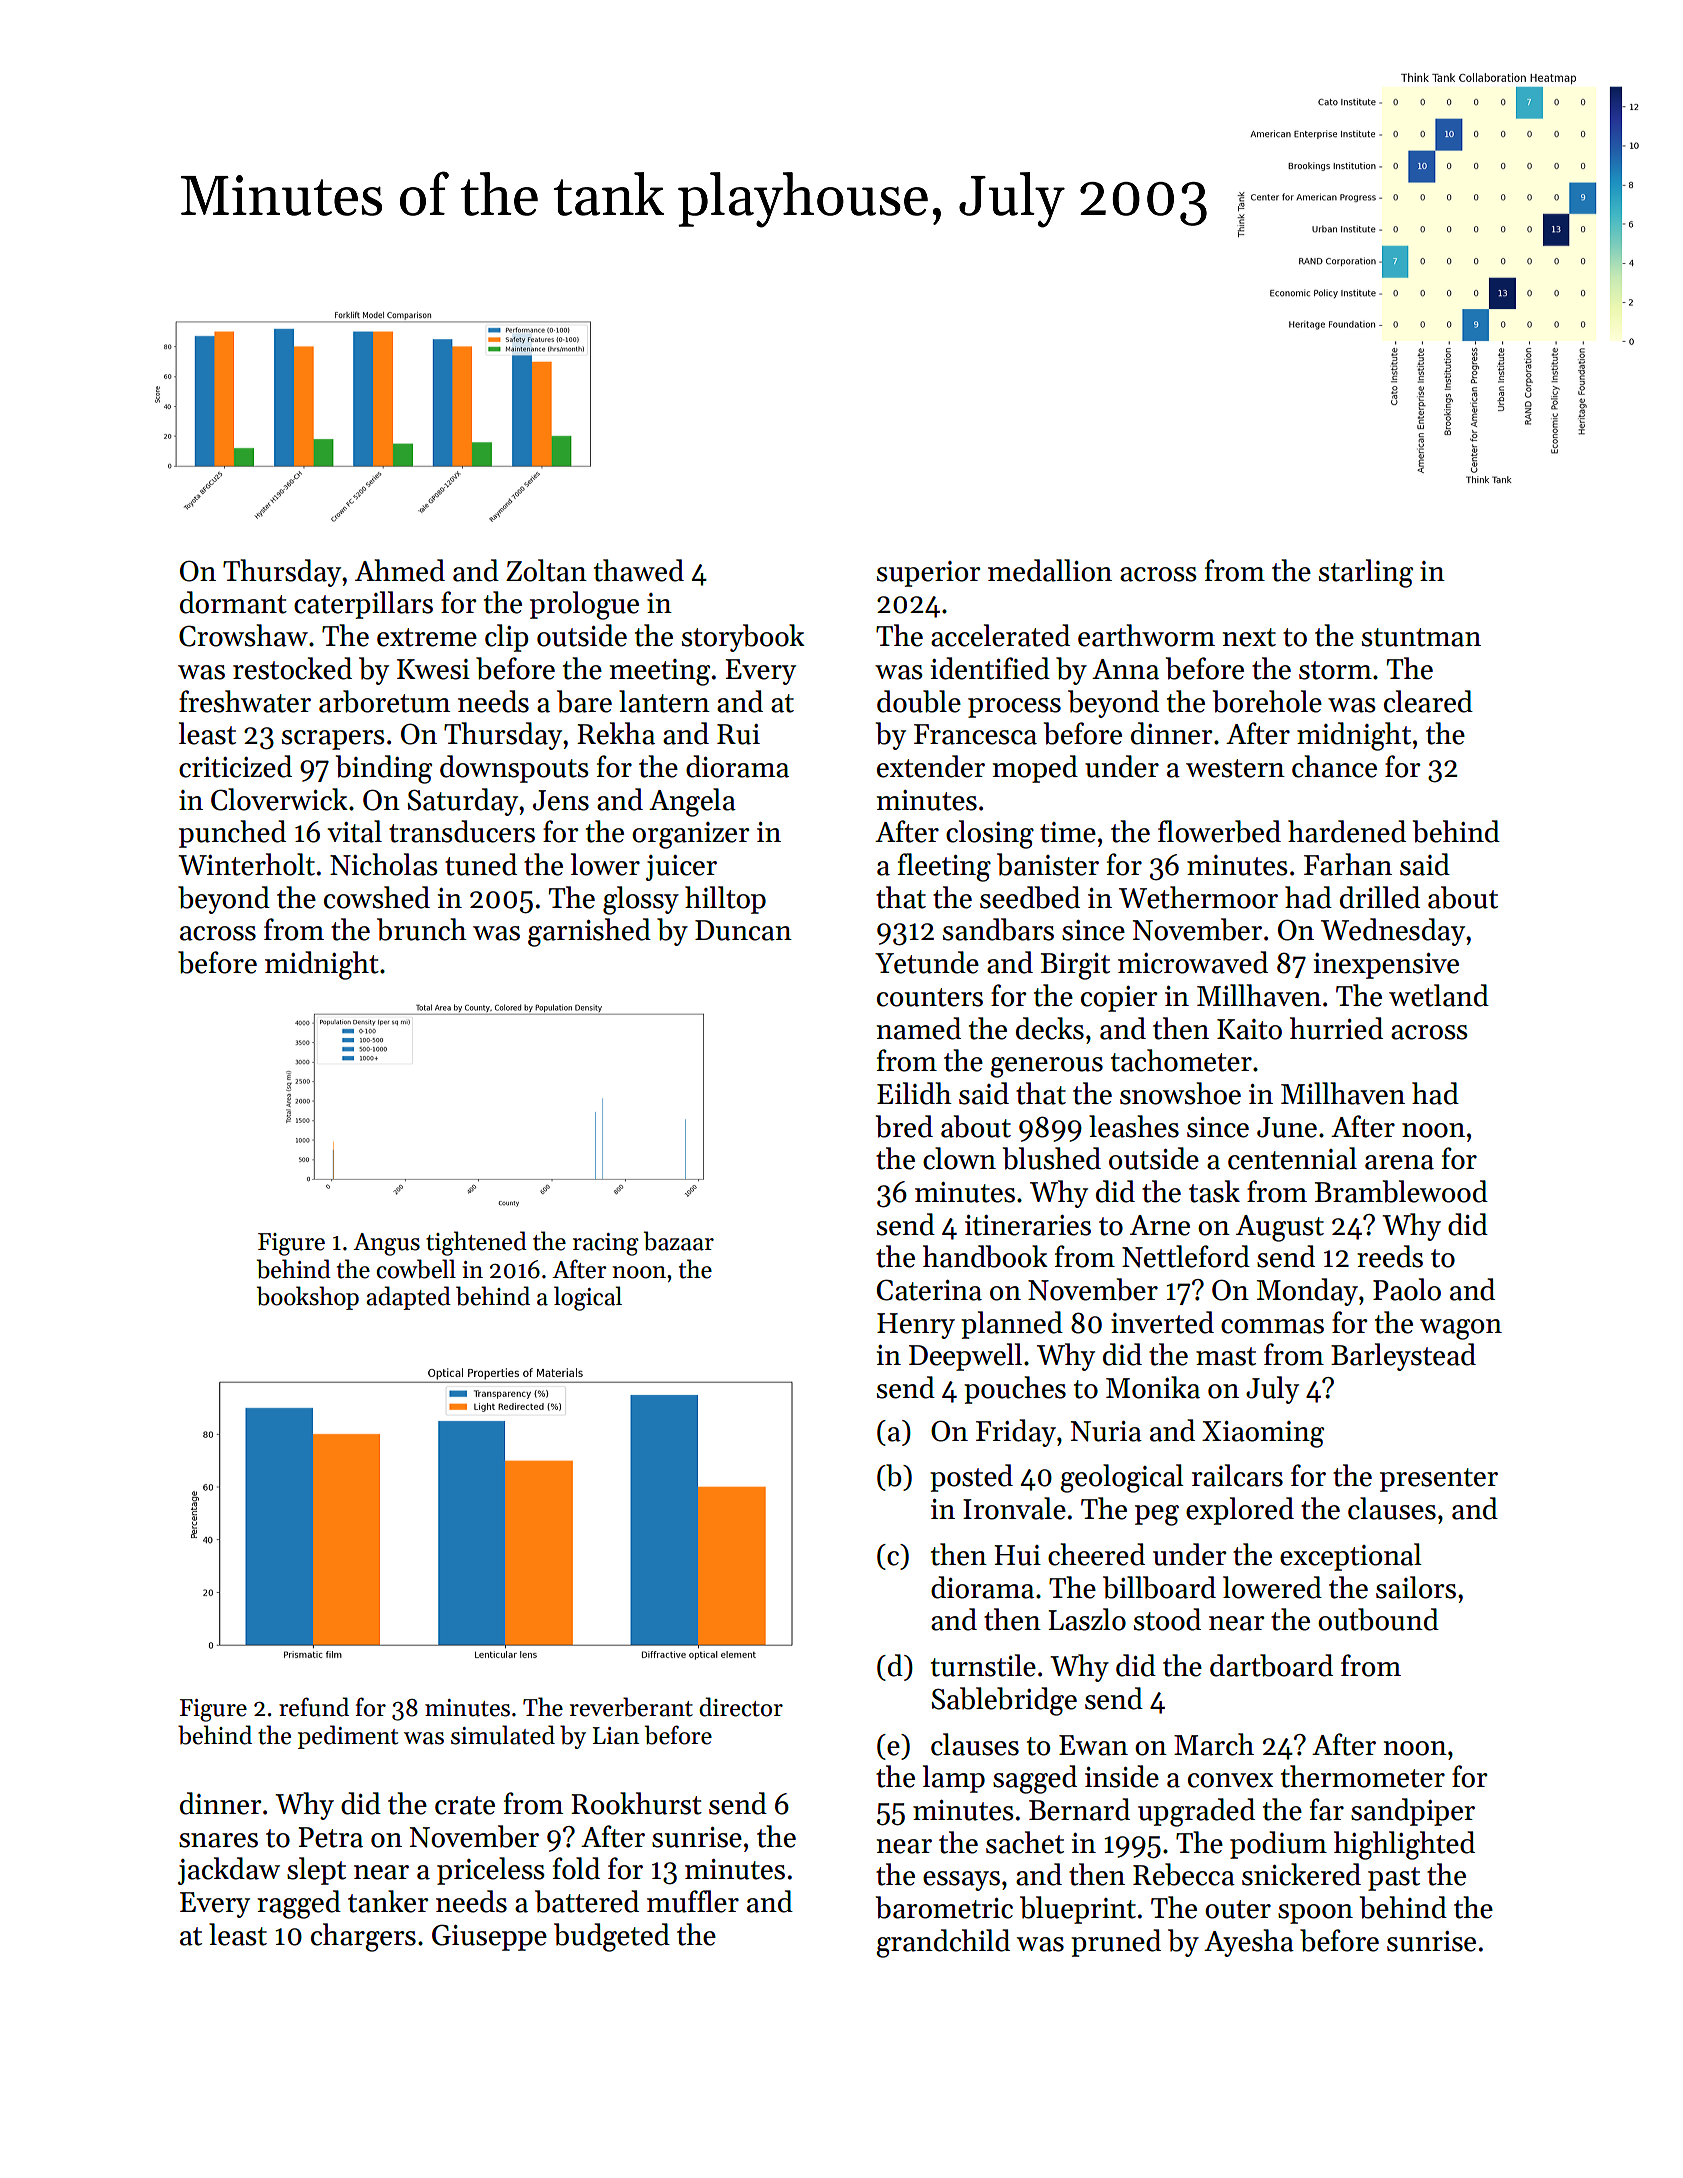  What do you see at coordinates (589, 932) in the document?
I see `garnished` at bounding box center [589, 932].
